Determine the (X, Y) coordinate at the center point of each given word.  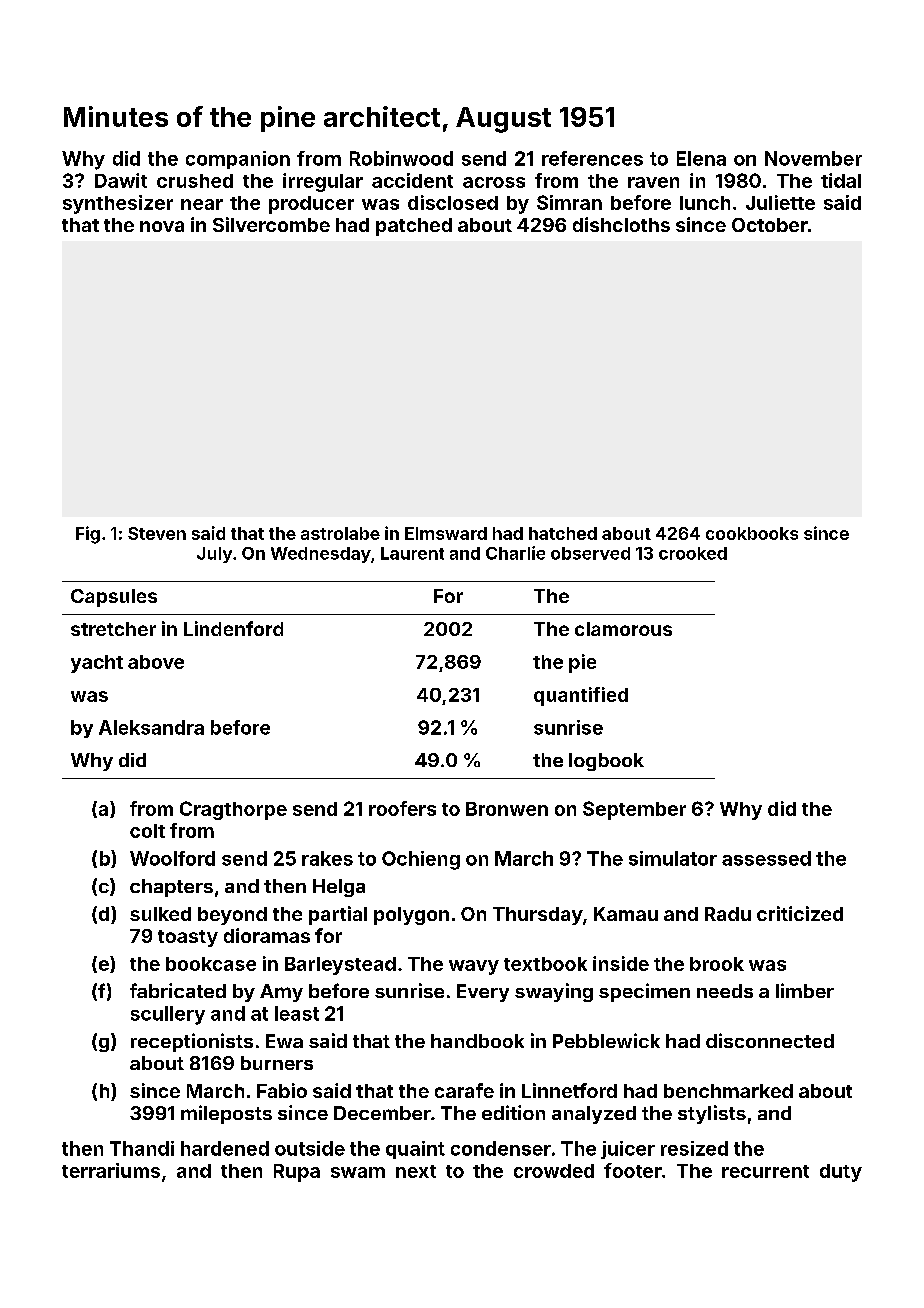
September (634, 810)
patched (414, 227)
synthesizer (118, 204)
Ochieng (421, 860)
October (770, 225)
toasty (188, 938)
